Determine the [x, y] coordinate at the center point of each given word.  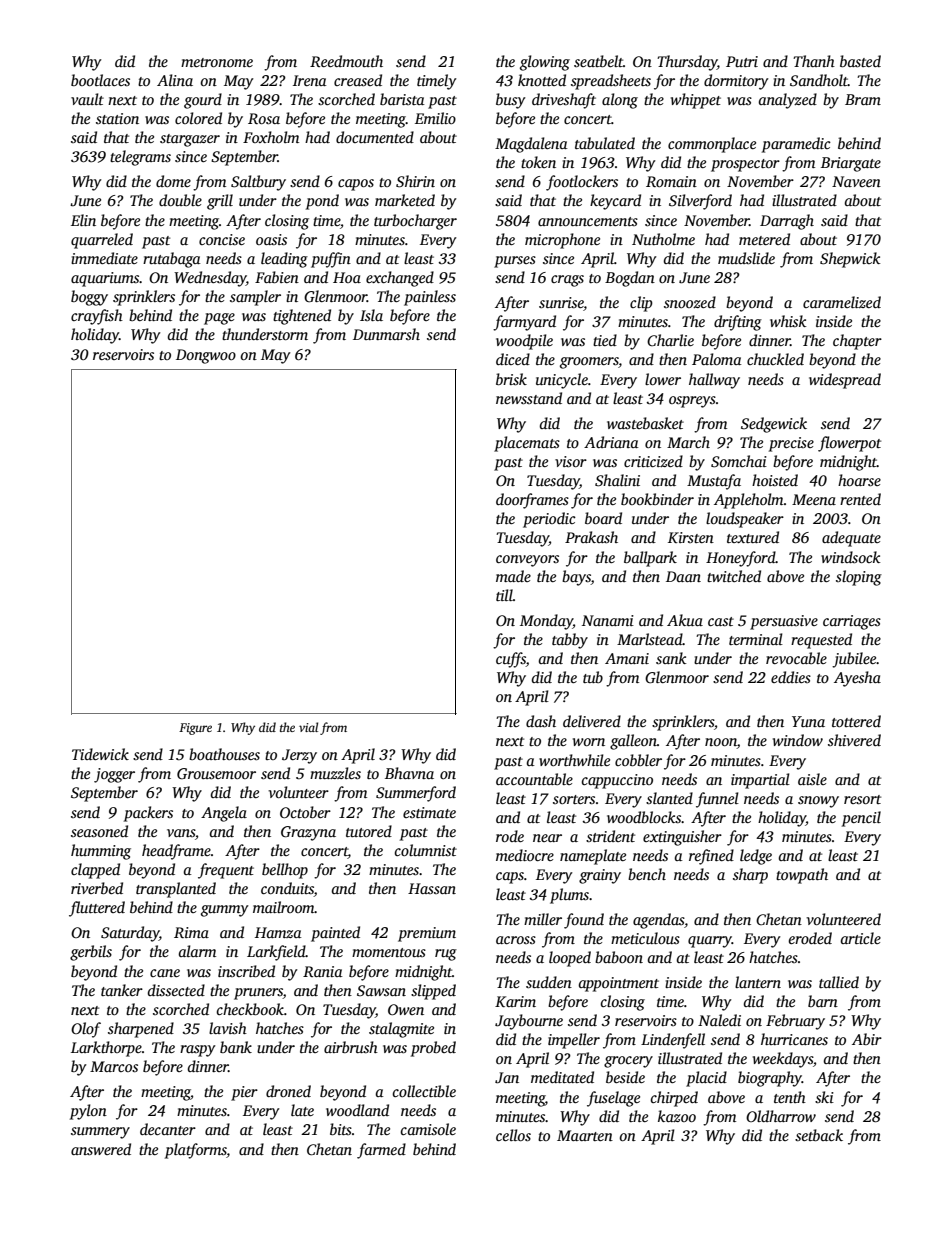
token [538, 162]
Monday [546, 622]
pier [244, 1093]
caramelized [842, 302]
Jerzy [299, 756]
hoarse [859, 480]
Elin [83, 220]
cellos [513, 1135]
